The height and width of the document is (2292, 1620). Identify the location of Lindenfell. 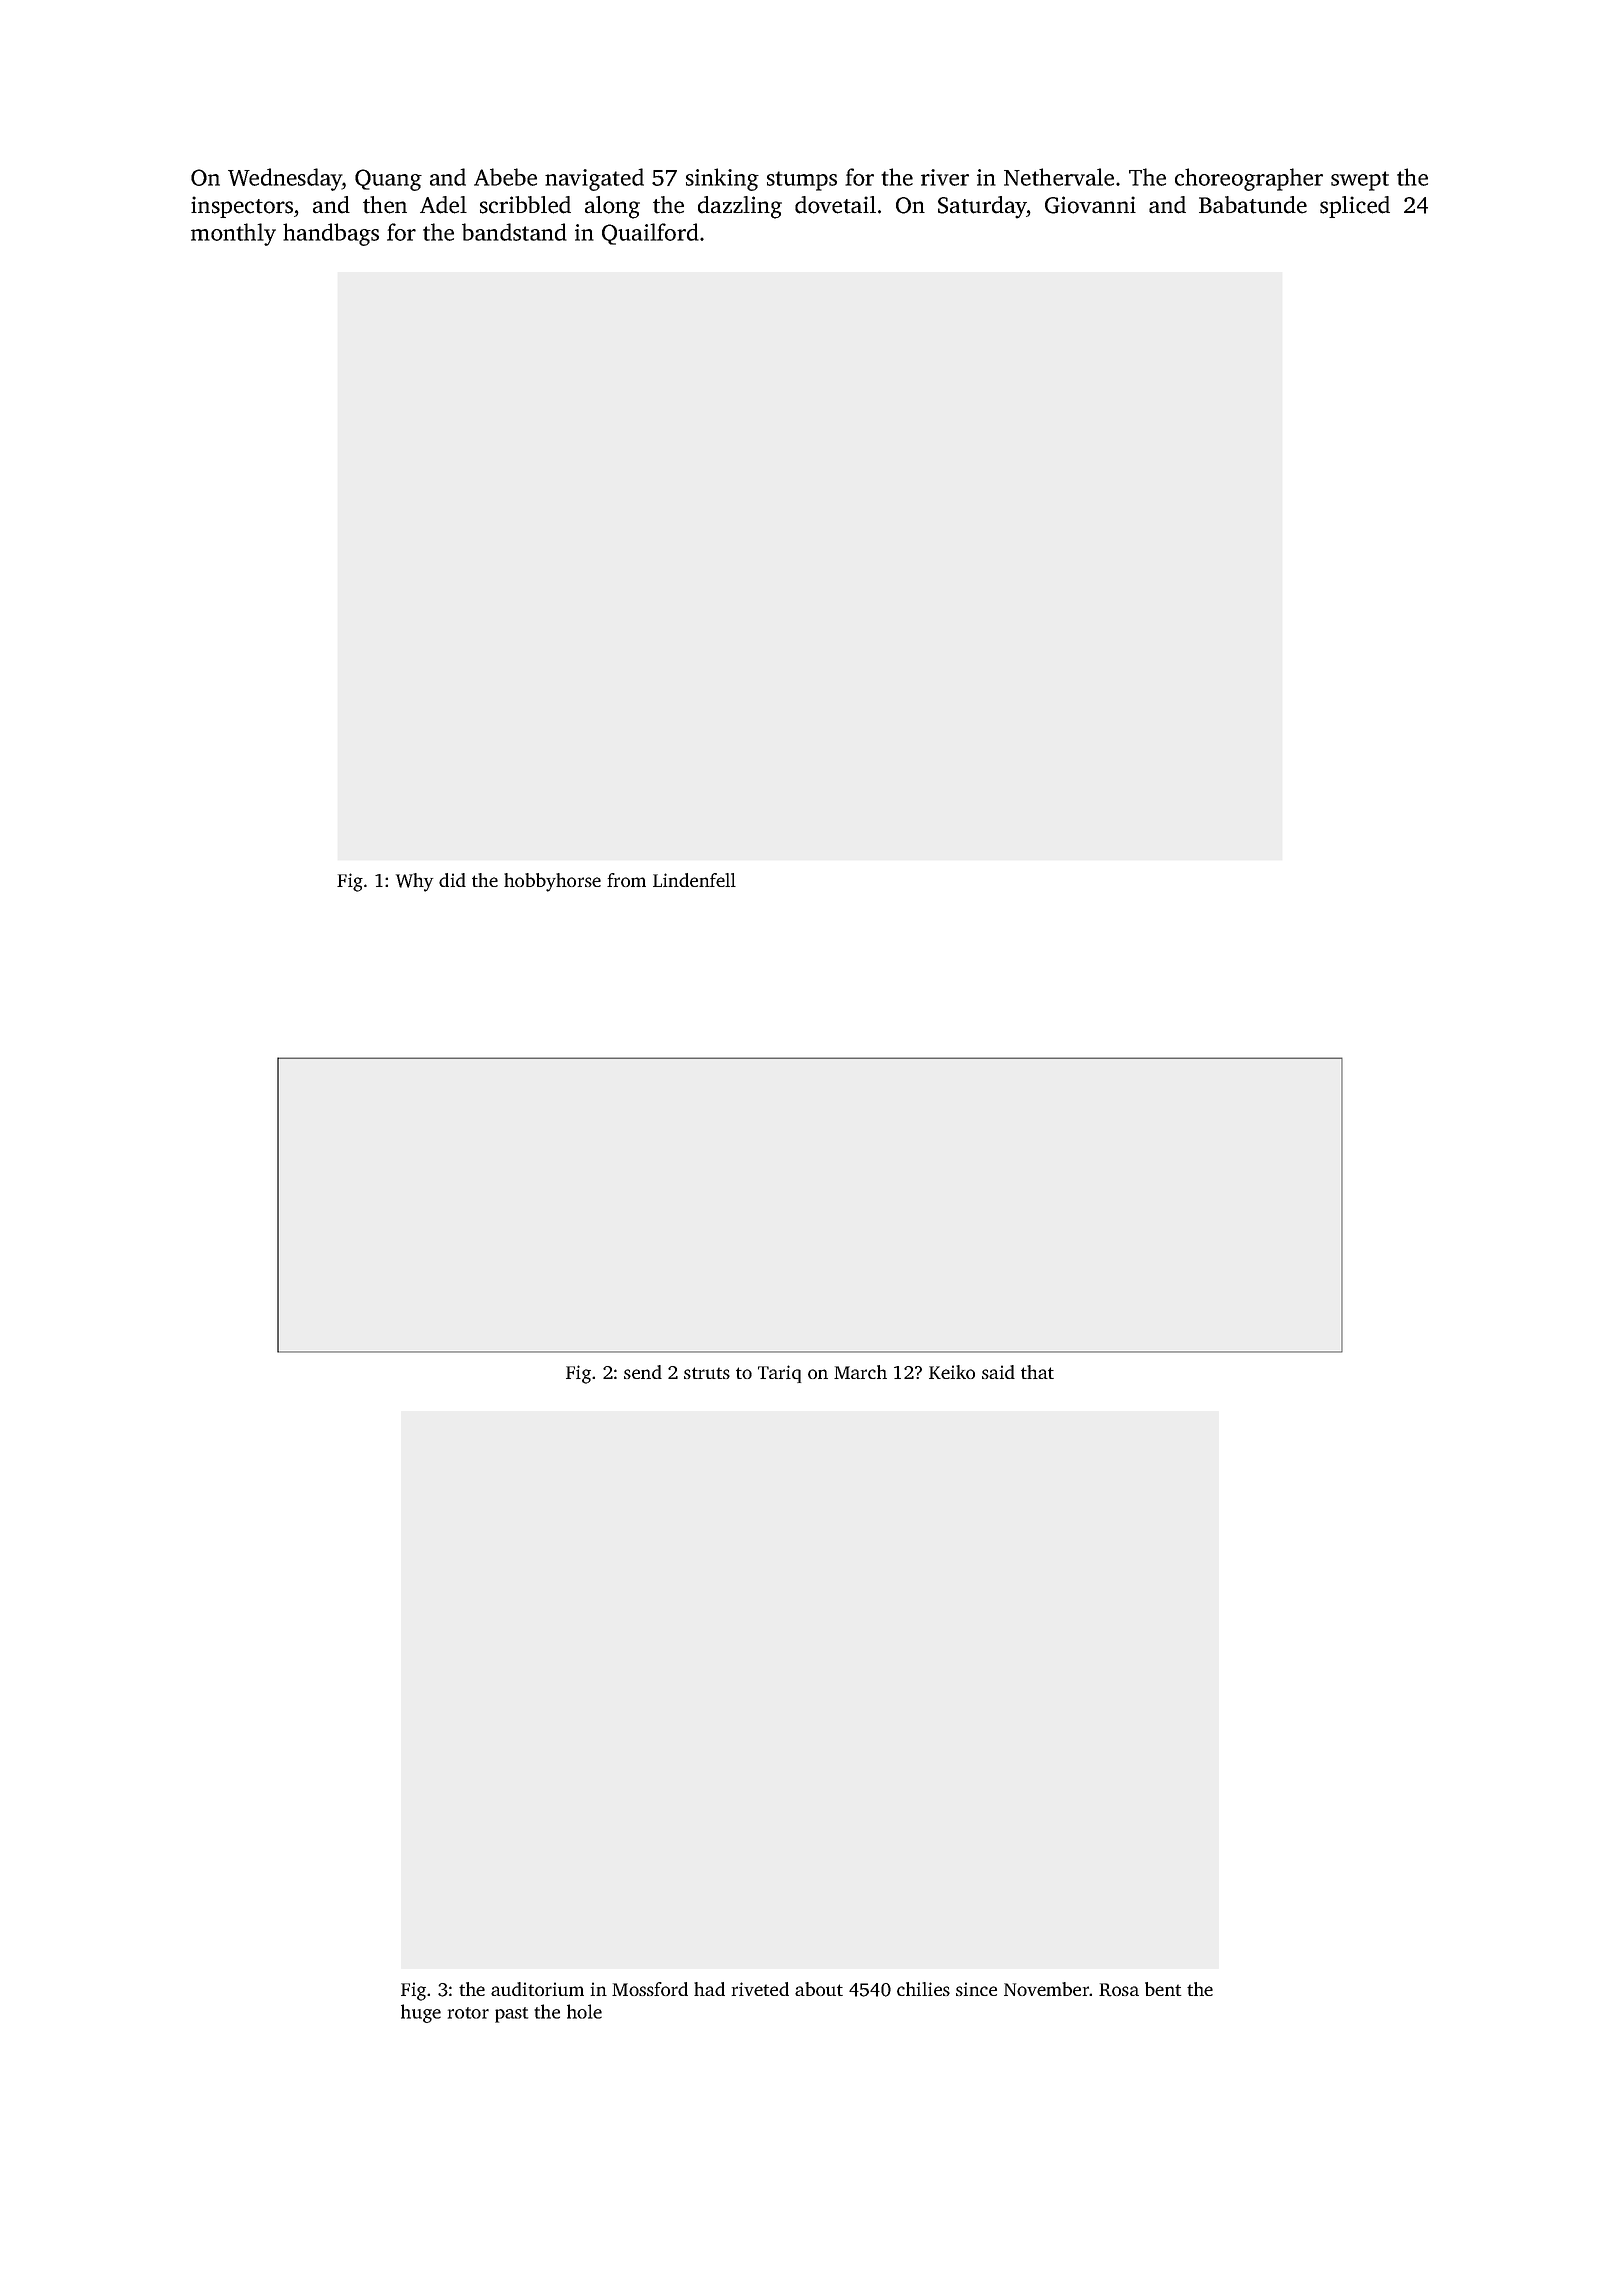
(694, 880).
